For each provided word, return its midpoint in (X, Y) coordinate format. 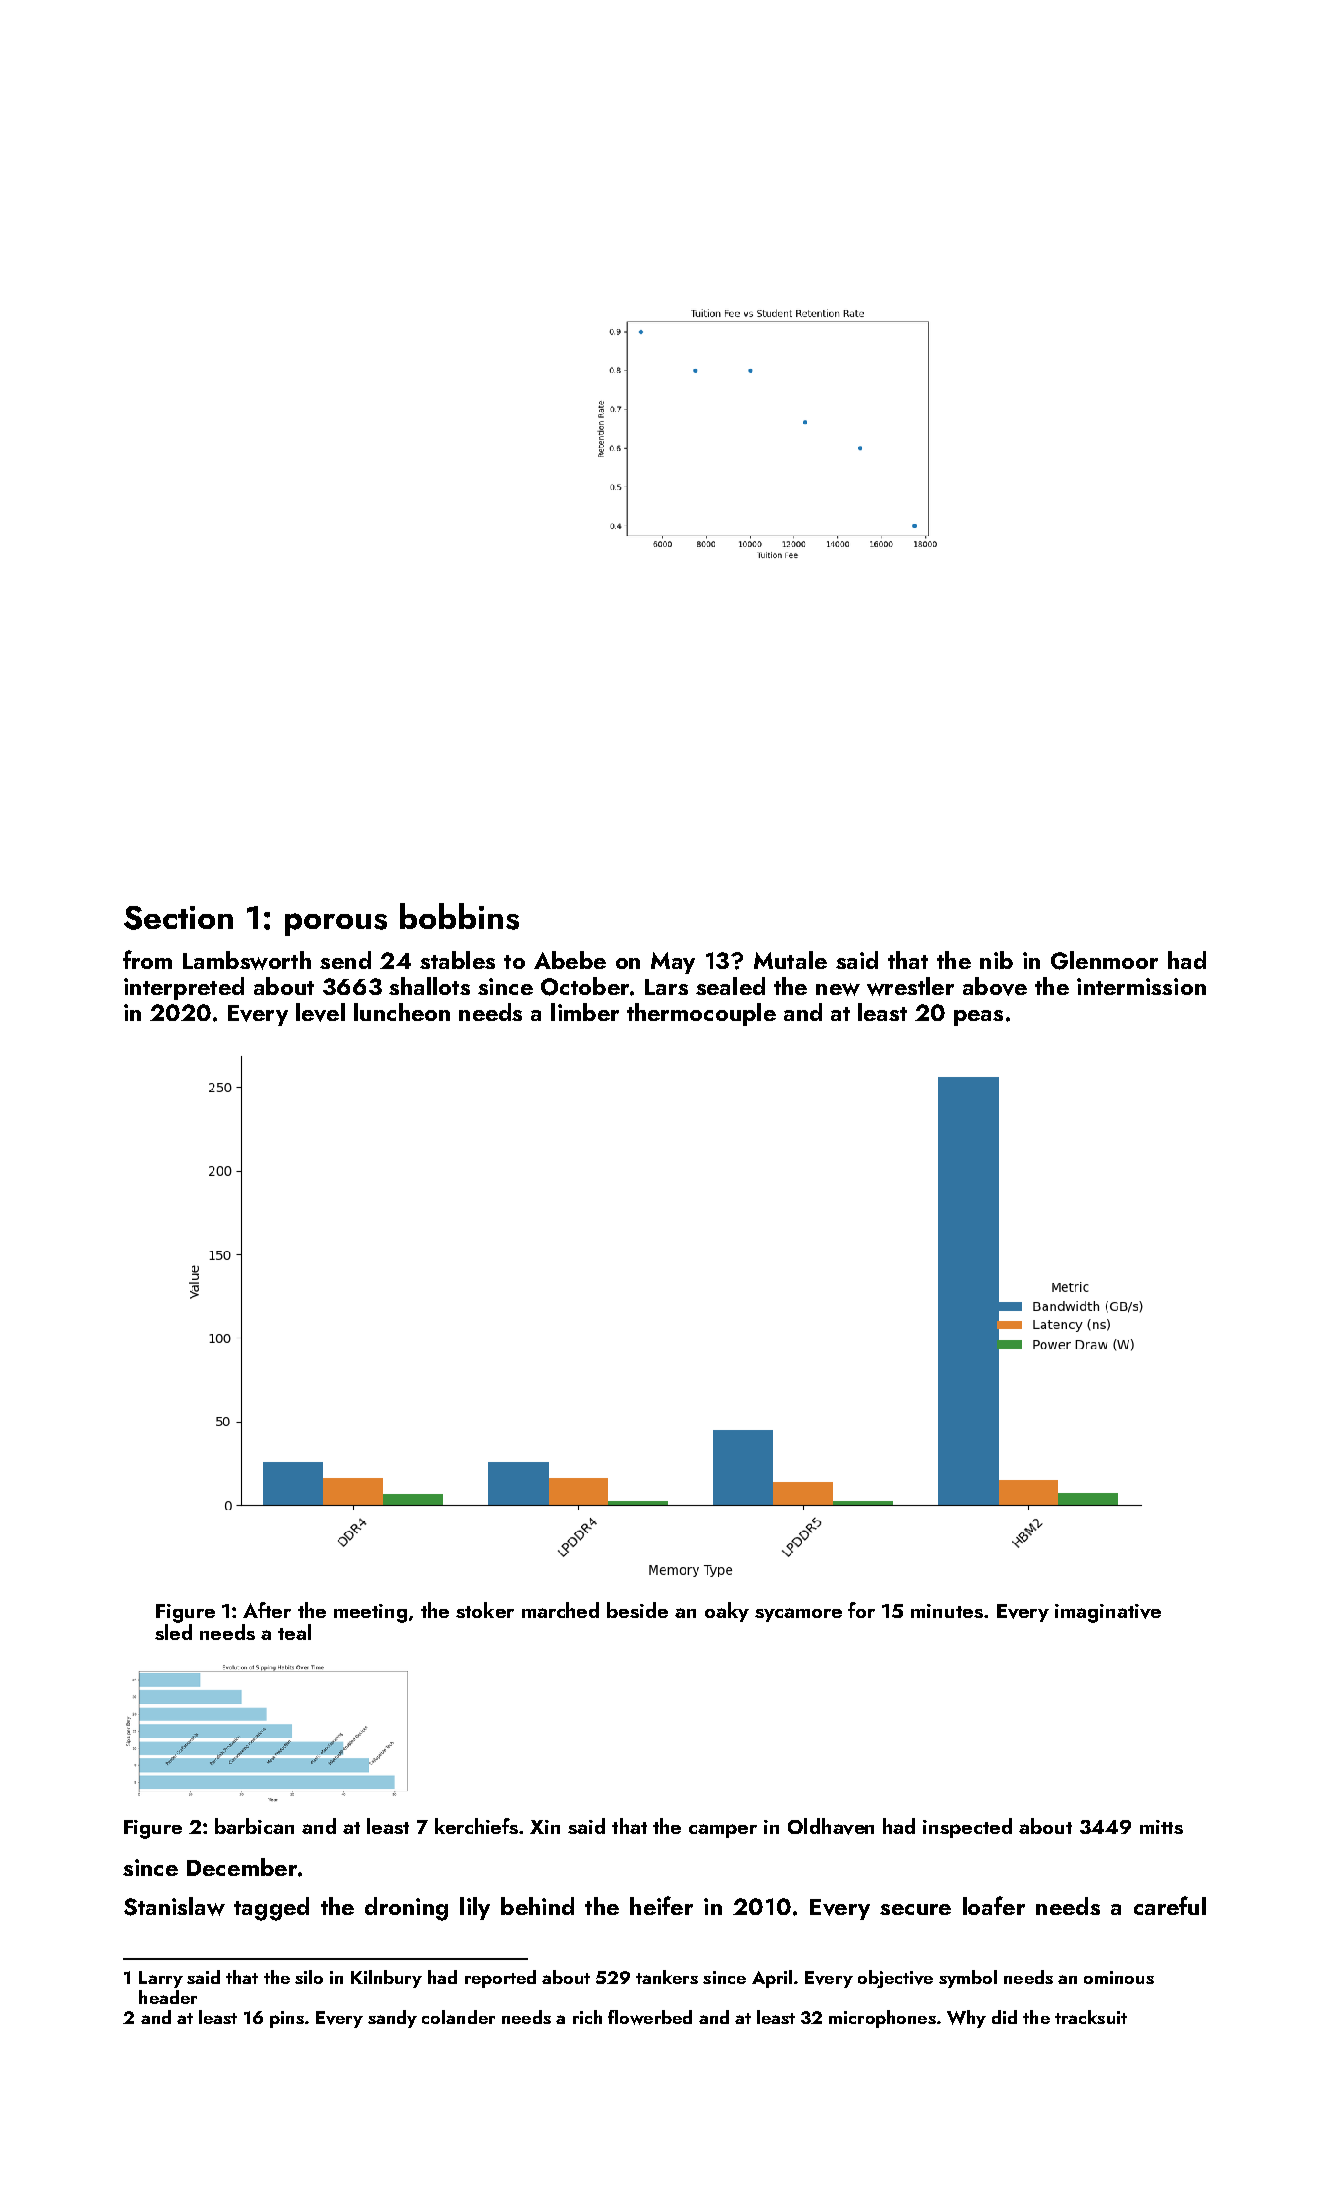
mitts (1161, 1827)
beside (637, 1610)
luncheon (402, 1012)
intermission (1141, 986)
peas (978, 1018)
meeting (370, 1613)
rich (587, 2017)
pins (287, 2019)
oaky (727, 1612)
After (267, 1610)
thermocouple (701, 1014)
